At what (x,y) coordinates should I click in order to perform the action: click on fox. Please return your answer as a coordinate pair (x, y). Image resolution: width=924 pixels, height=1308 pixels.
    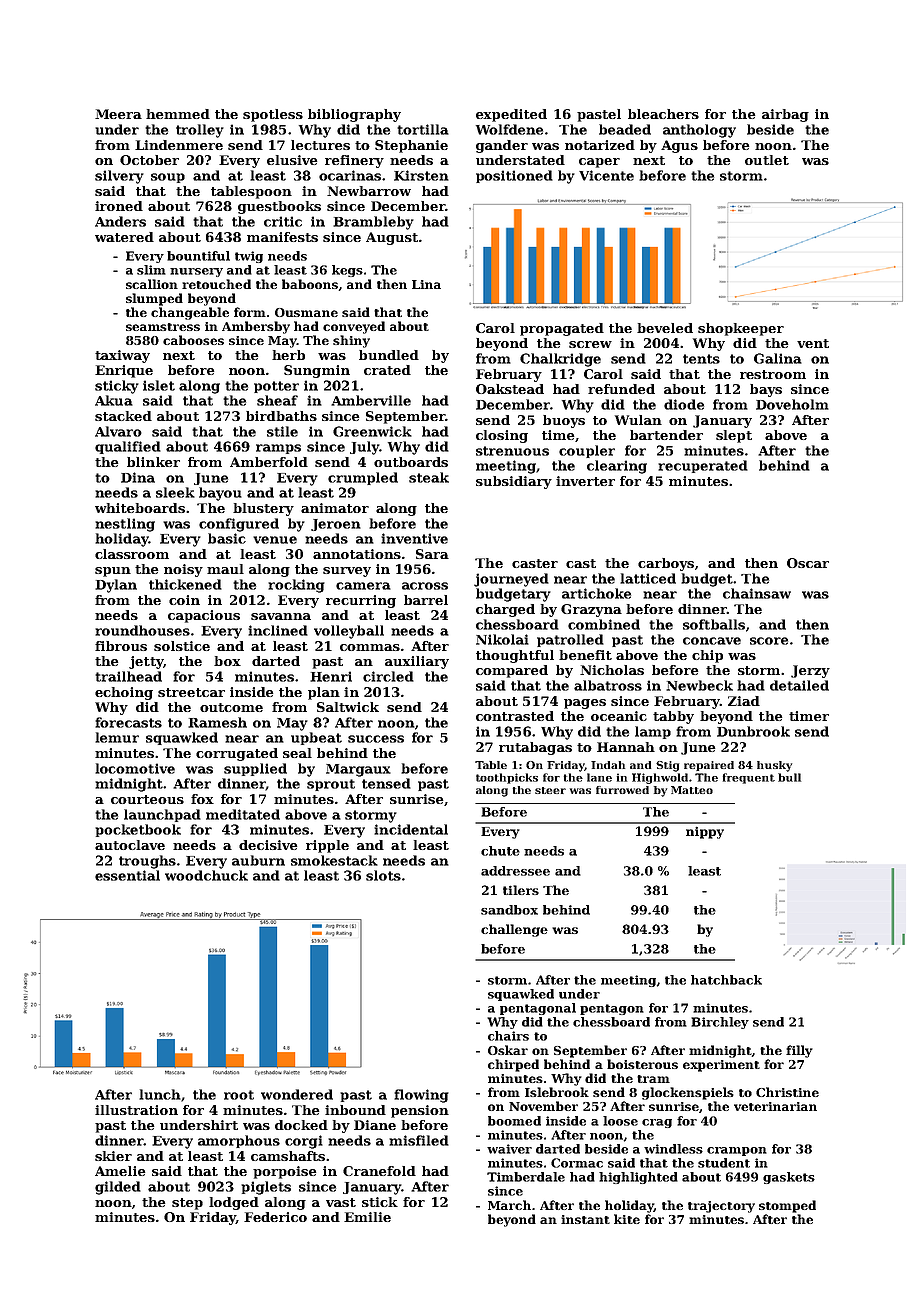
    Looking at the image, I should click on (202, 799).
